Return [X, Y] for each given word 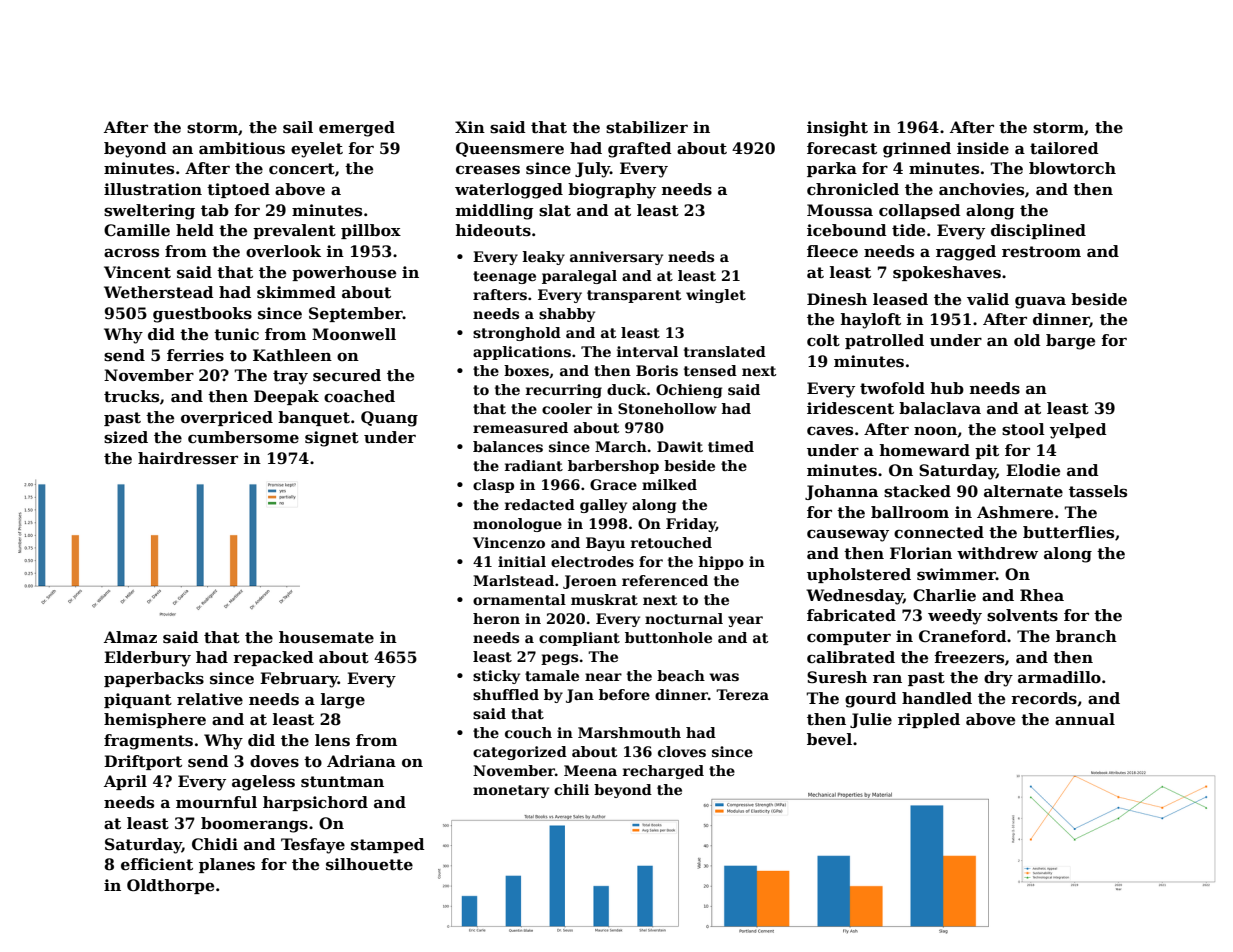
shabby [567, 315]
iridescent [850, 408]
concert [302, 169]
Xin [470, 127]
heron [496, 618]
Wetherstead [159, 292]
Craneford [963, 636]
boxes [526, 370]
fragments [148, 742]
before [624, 694]
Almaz [130, 637]
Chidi [215, 844]
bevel [829, 739]
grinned [917, 150]
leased [900, 299]
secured [347, 375]
